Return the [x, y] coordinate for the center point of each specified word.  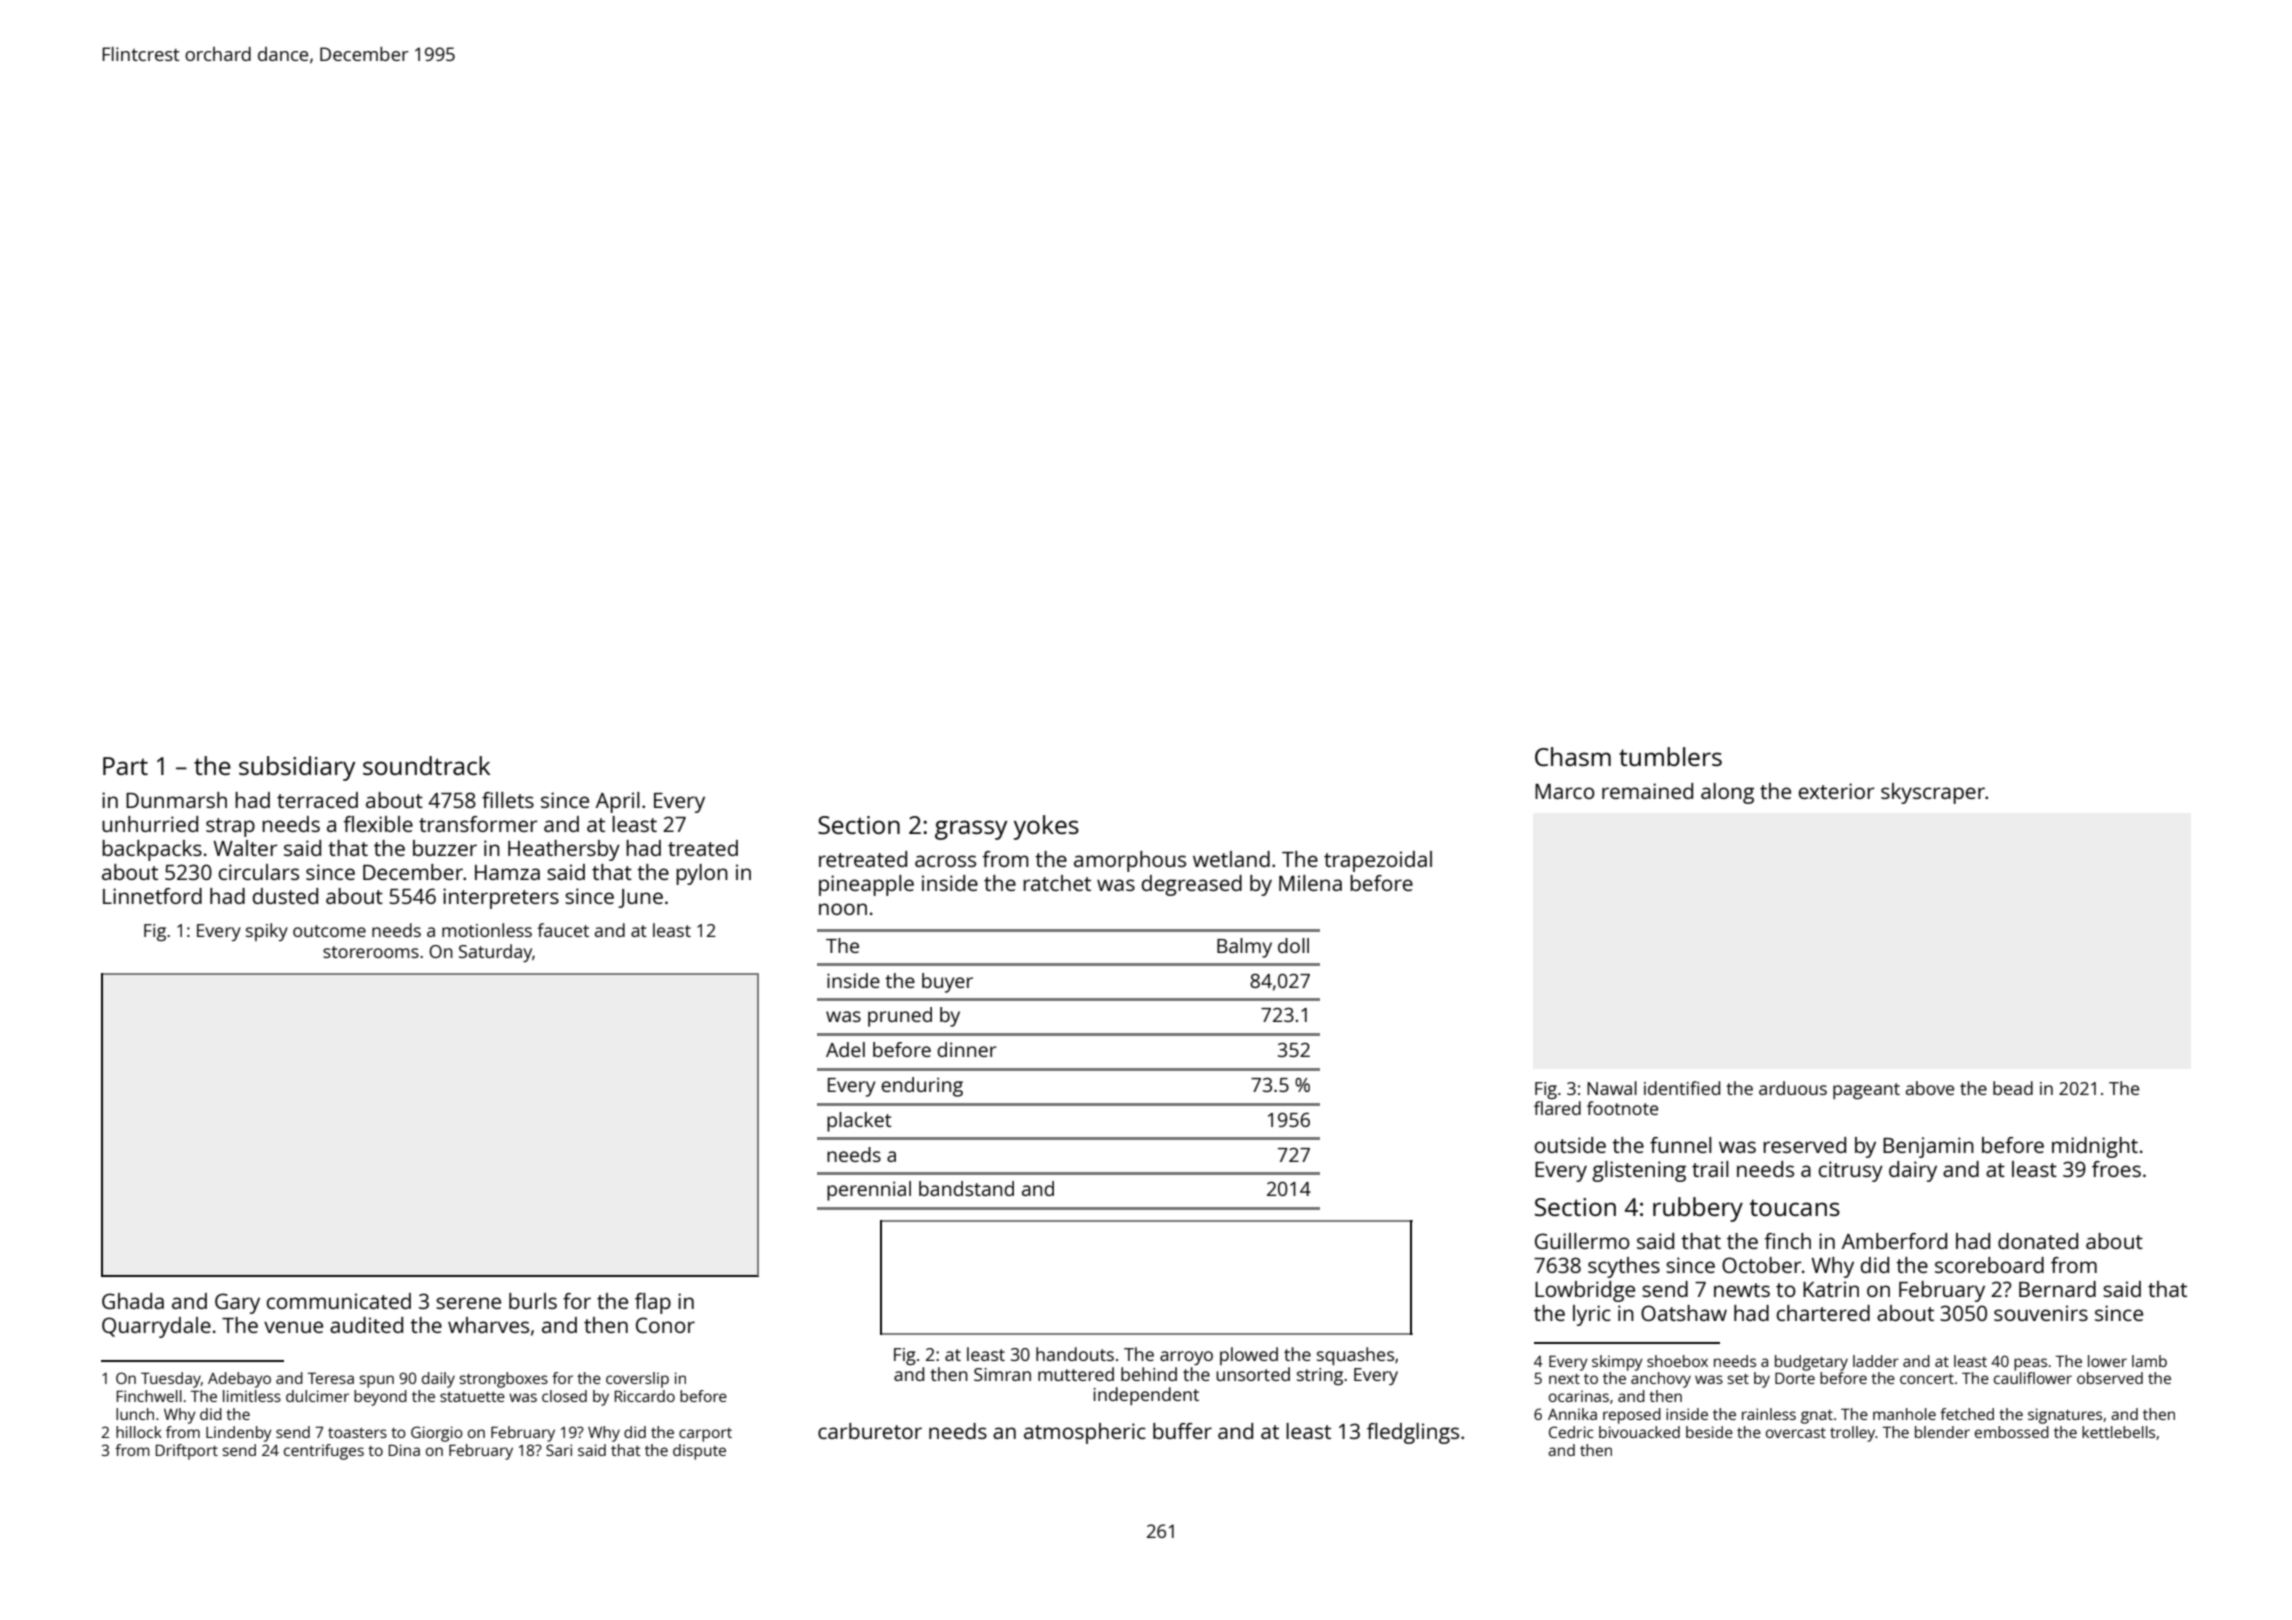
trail [1710, 1169]
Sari [559, 1450]
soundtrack [426, 765]
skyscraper [1933, 793]
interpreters [501, 898]
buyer [947, 983]
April [618, 802]
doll [1293, 945]
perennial [869, 1191]
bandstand [966, 1188]
